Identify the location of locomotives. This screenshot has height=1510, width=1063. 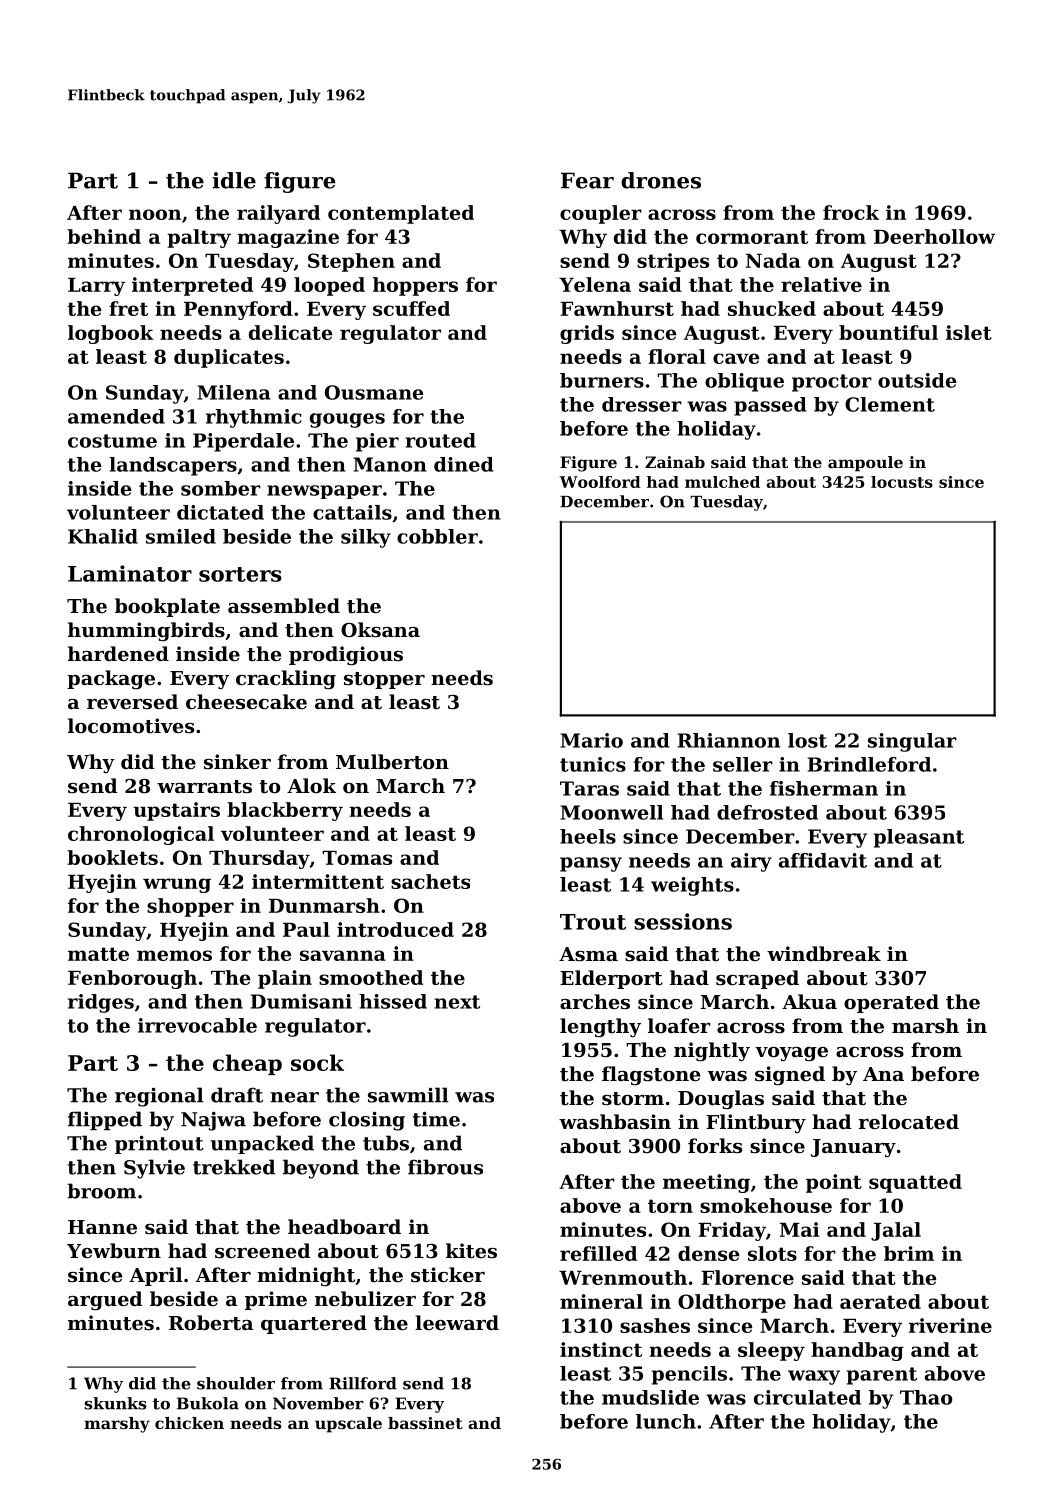
(131, 726).
